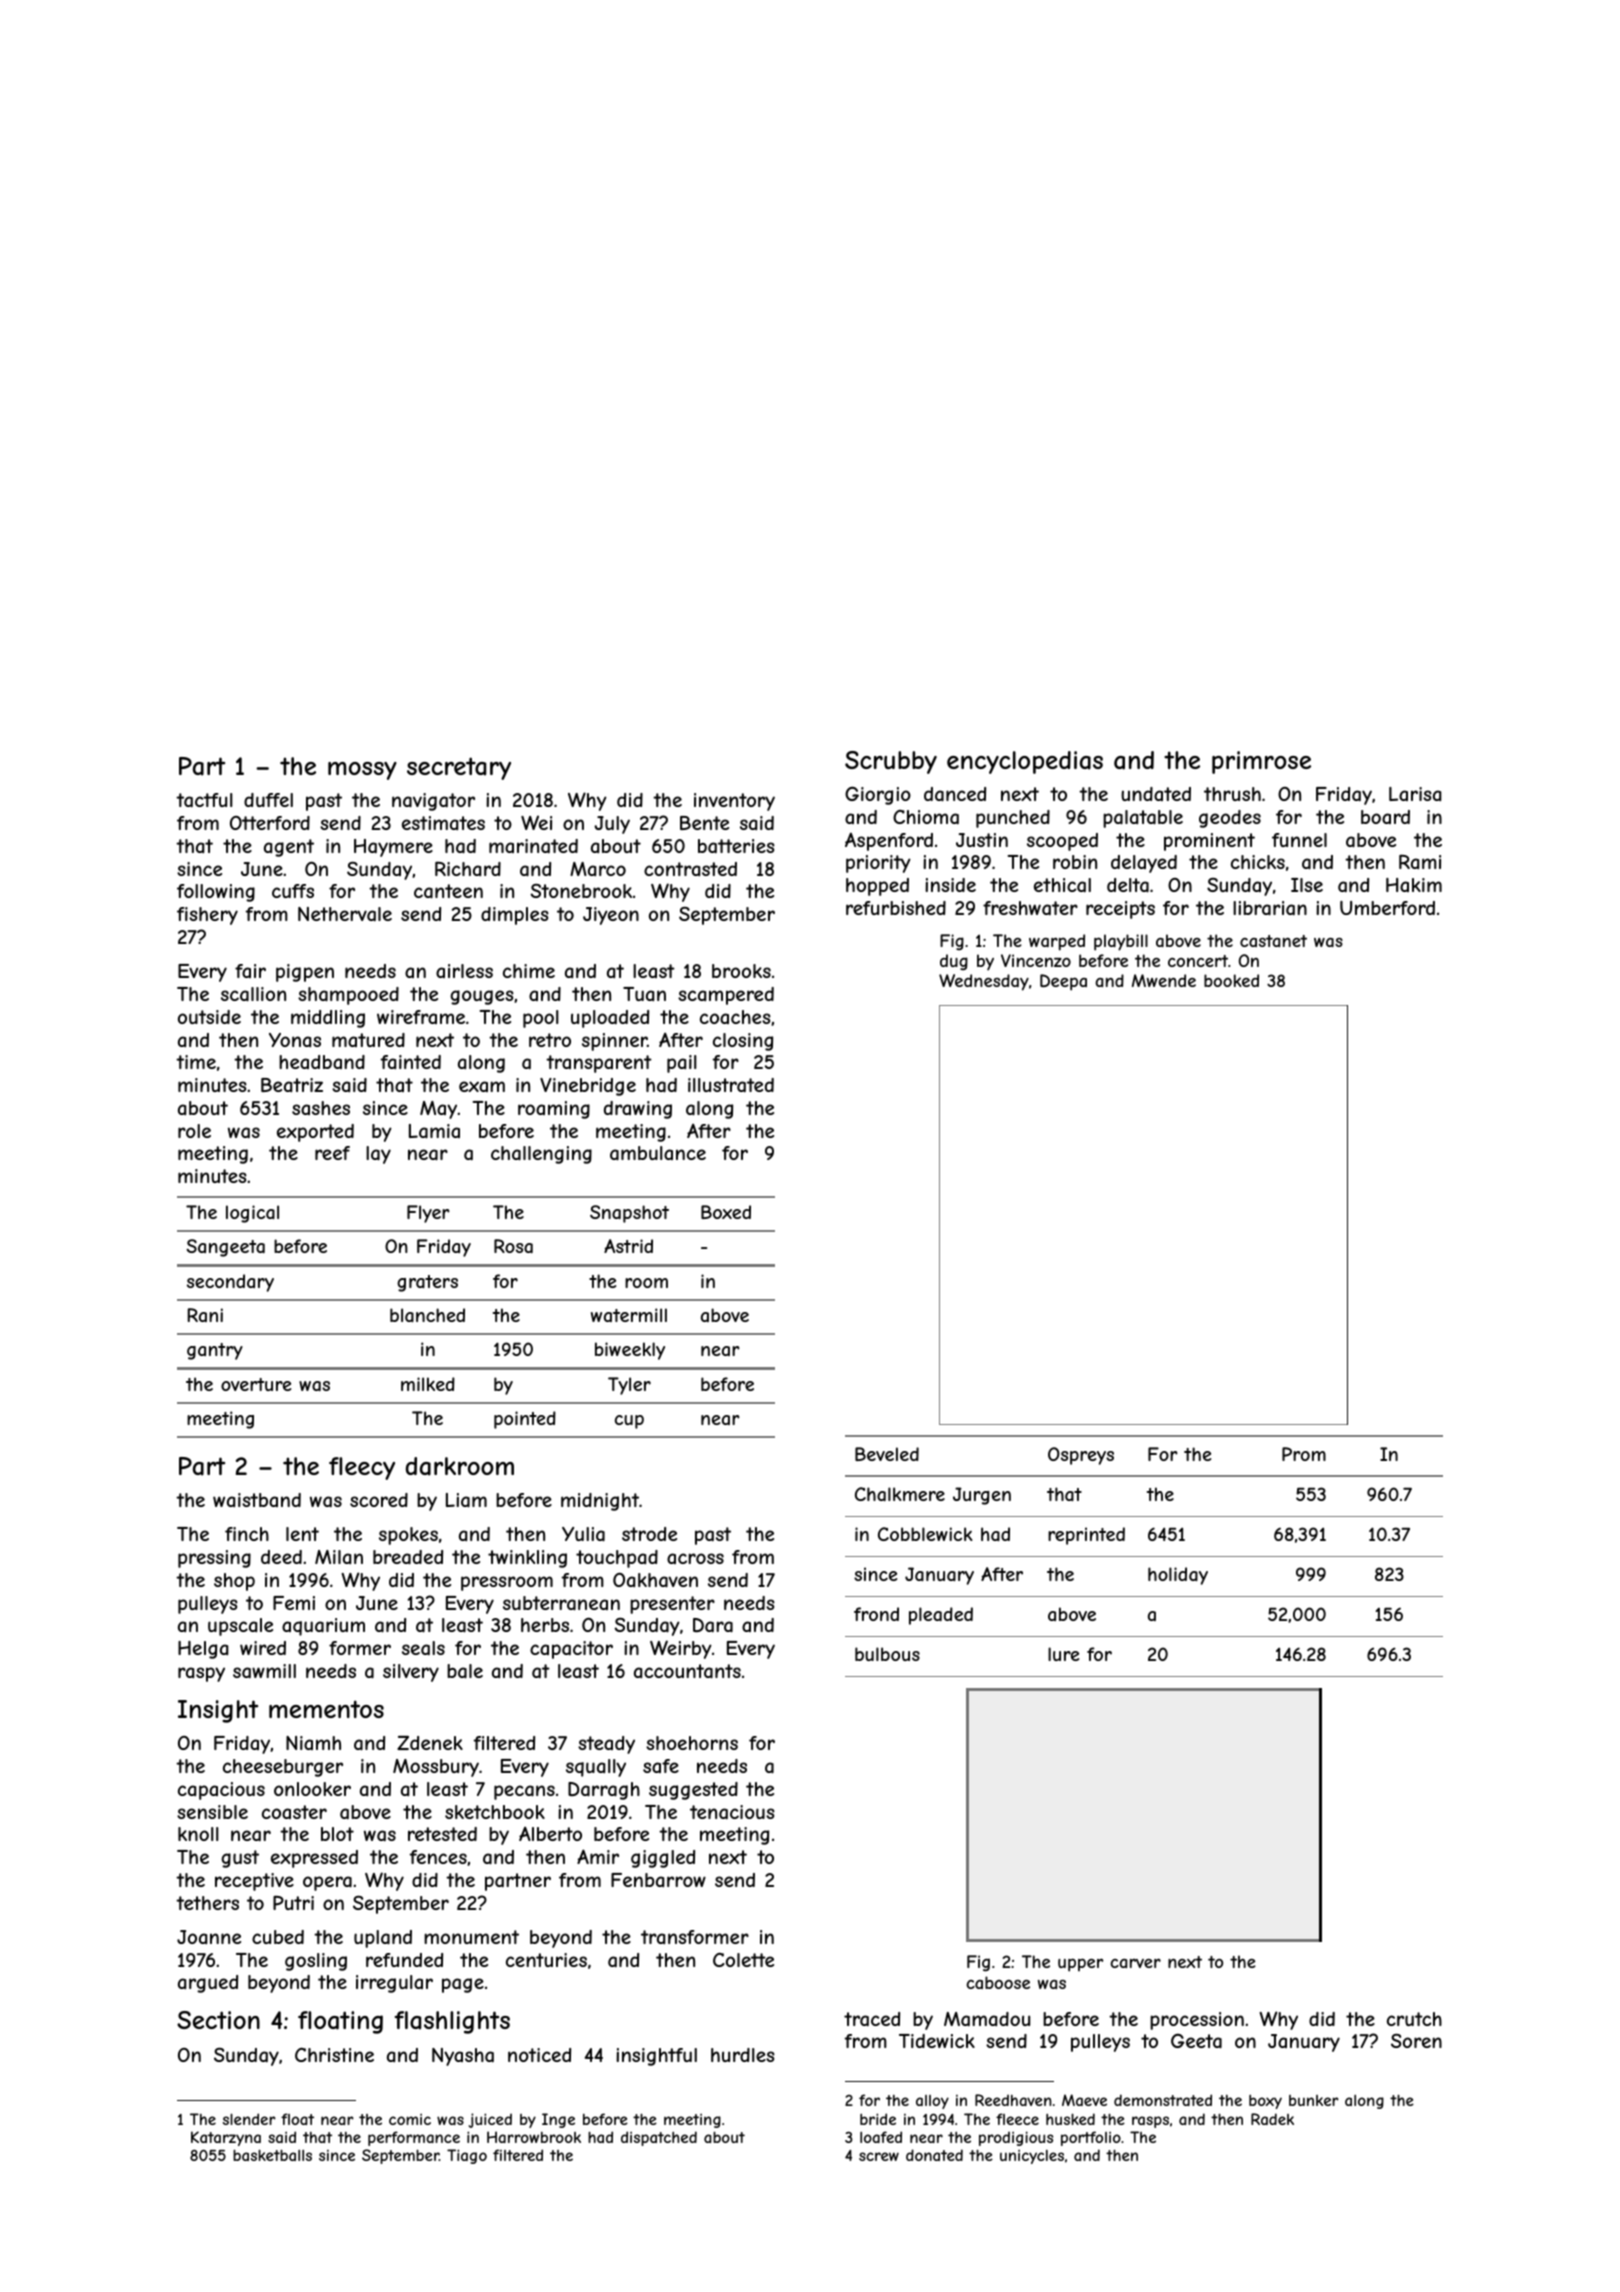  I want to click on freshwater, so click(1030, 908).
